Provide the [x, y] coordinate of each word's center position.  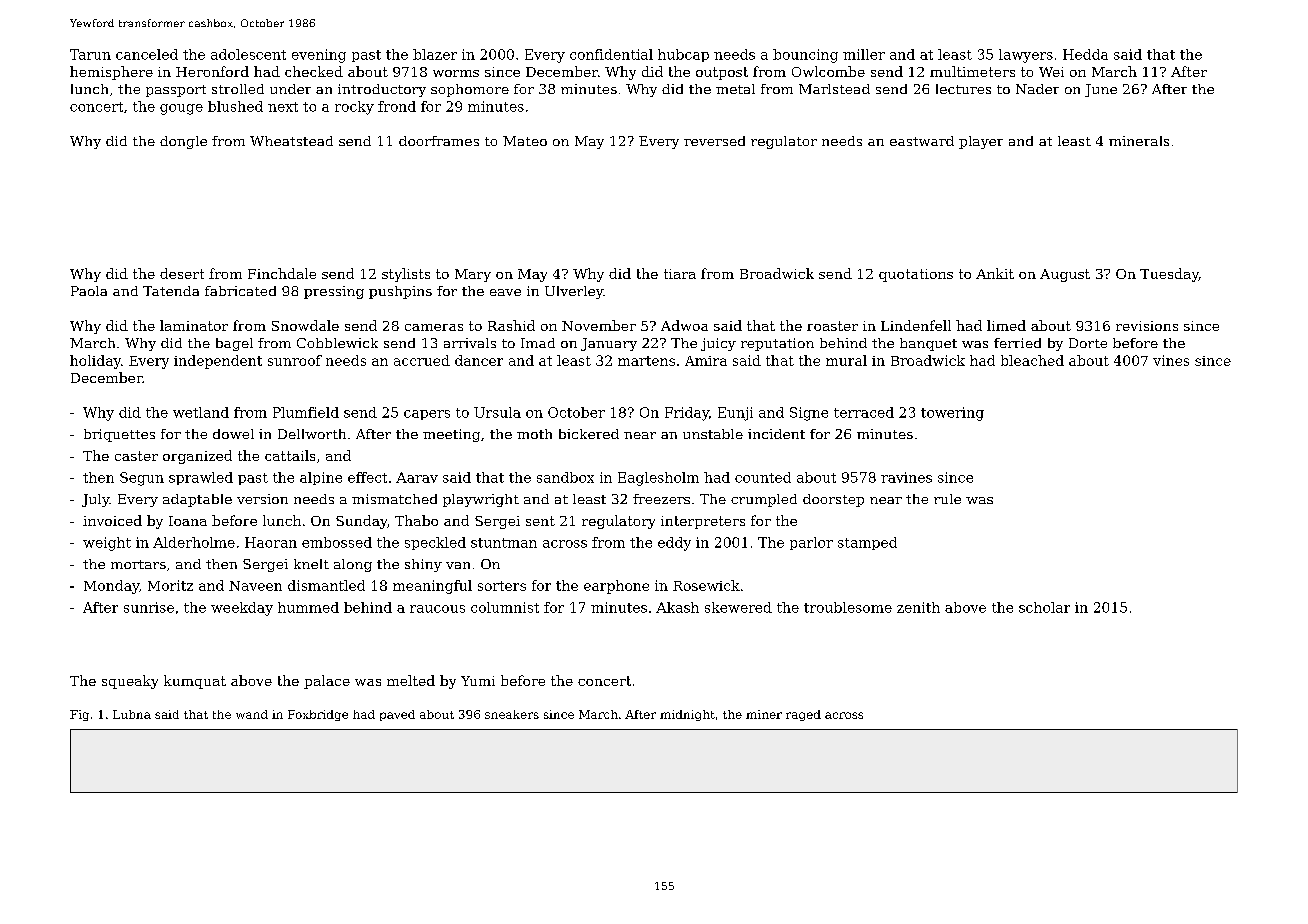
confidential [611, 54]
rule [947, 499]
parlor [811, 543]
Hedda [1085, 54]
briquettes [119, 435]
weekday [242, 609]
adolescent [248, 54]
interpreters [703, 522]
